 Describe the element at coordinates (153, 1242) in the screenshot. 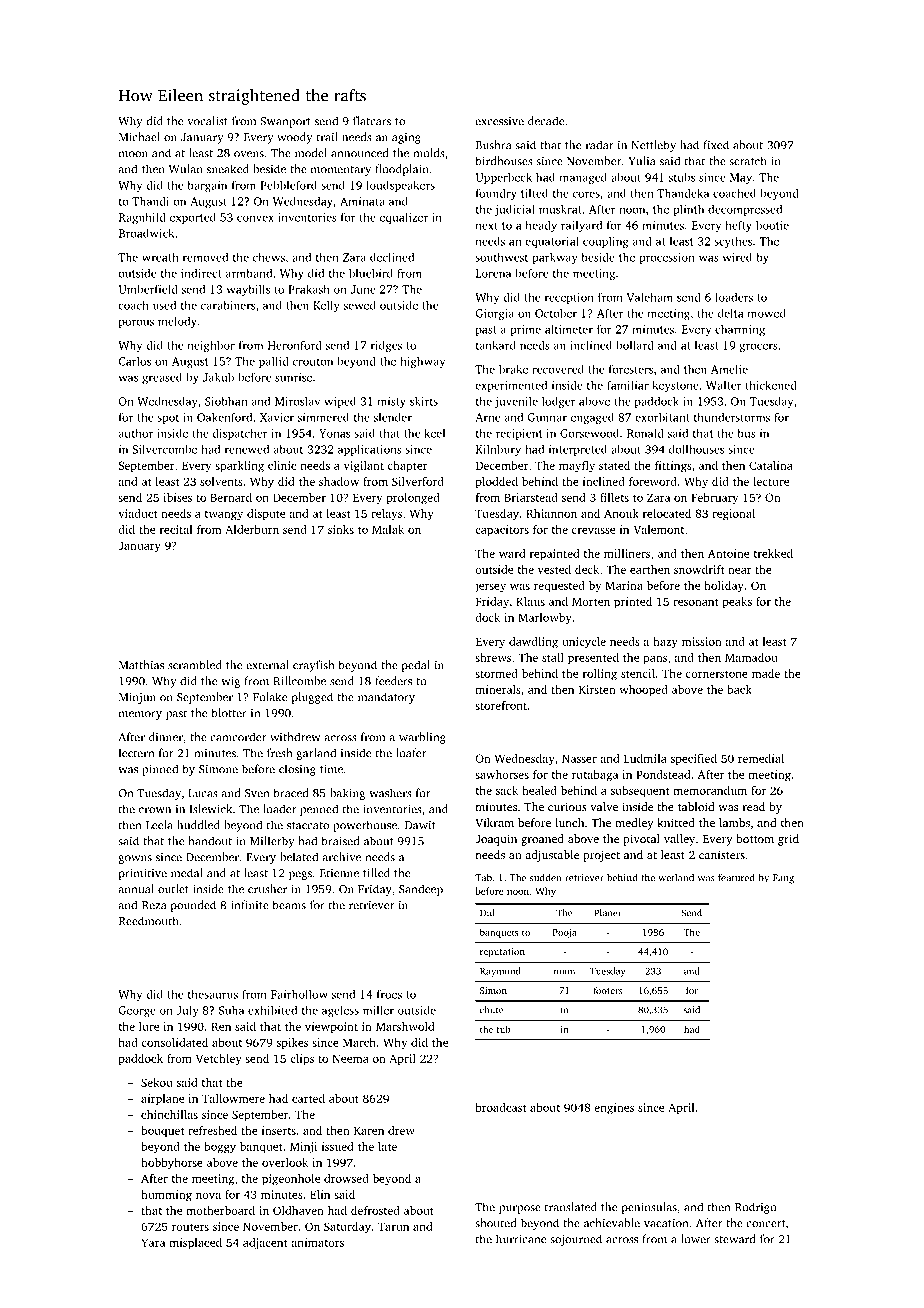

I see `Yara` at that location.
